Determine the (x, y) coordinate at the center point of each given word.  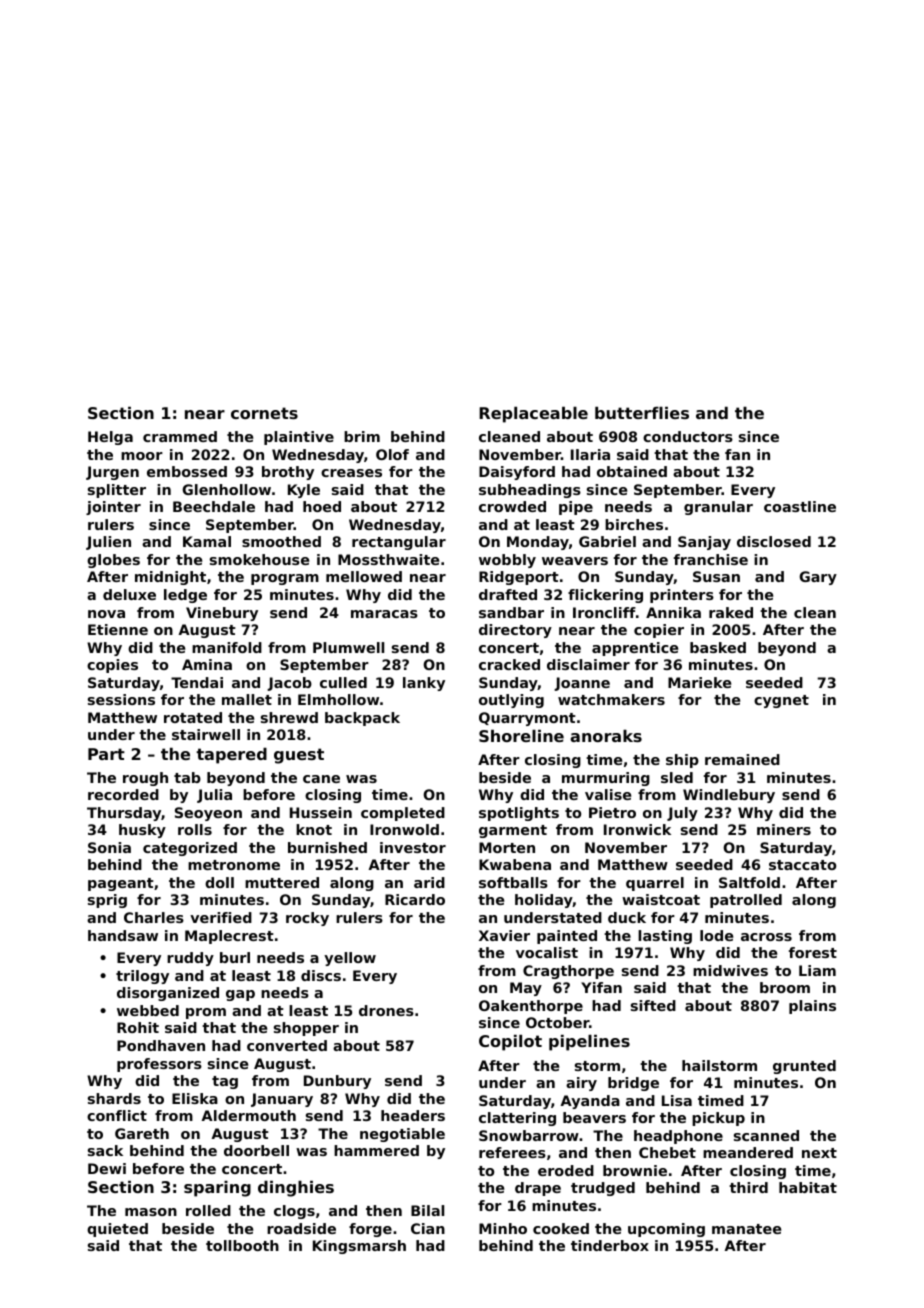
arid (429, 882)
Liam (817, 970)
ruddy (190, 959)
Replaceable (533, 415)
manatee (746, 1229)
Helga (110, 438)
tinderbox (610, 1245)
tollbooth (242, 1245)
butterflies (642, 413)
